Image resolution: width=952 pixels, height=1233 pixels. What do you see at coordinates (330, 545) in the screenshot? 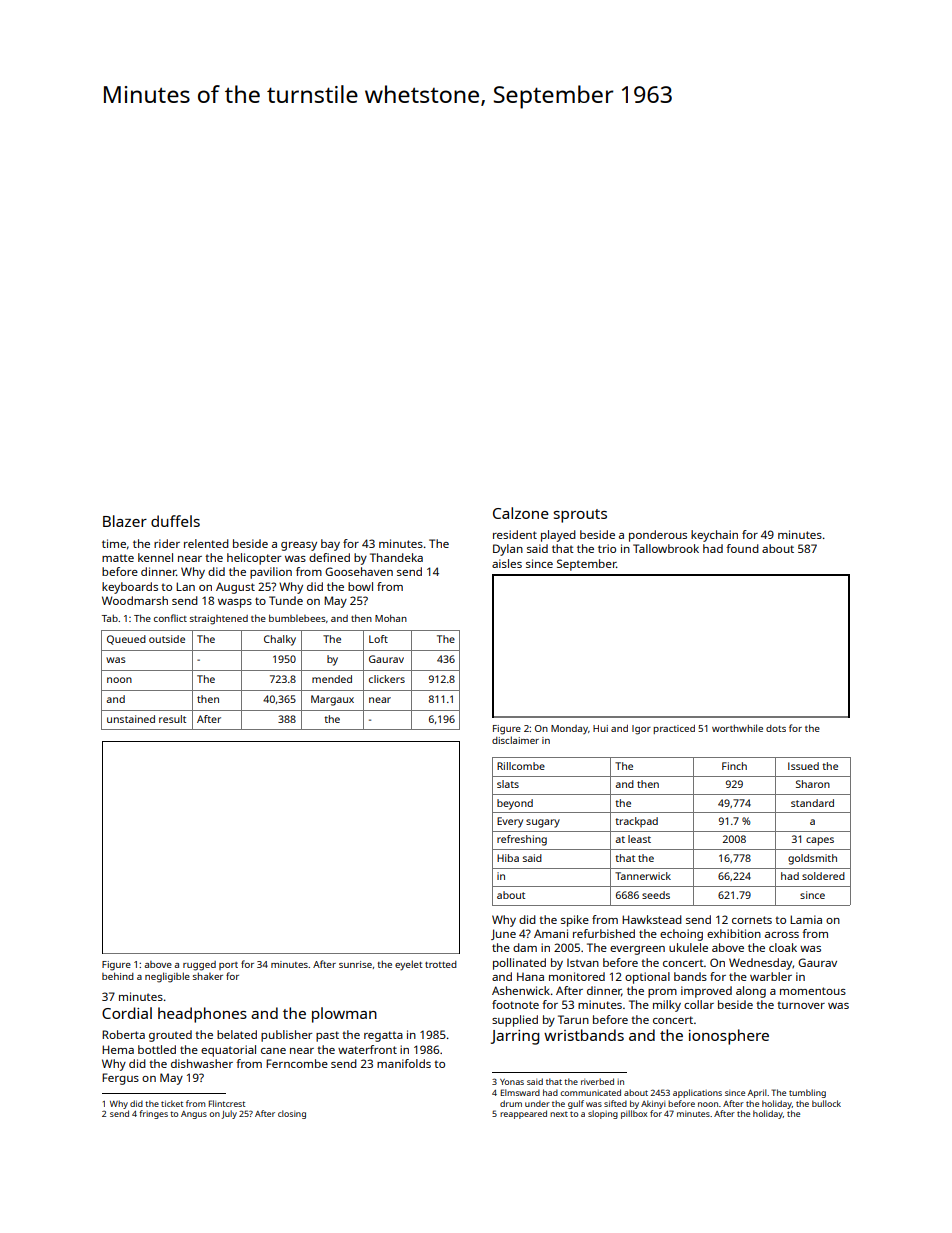
I see `bay` at bounding box center [330, 545].
